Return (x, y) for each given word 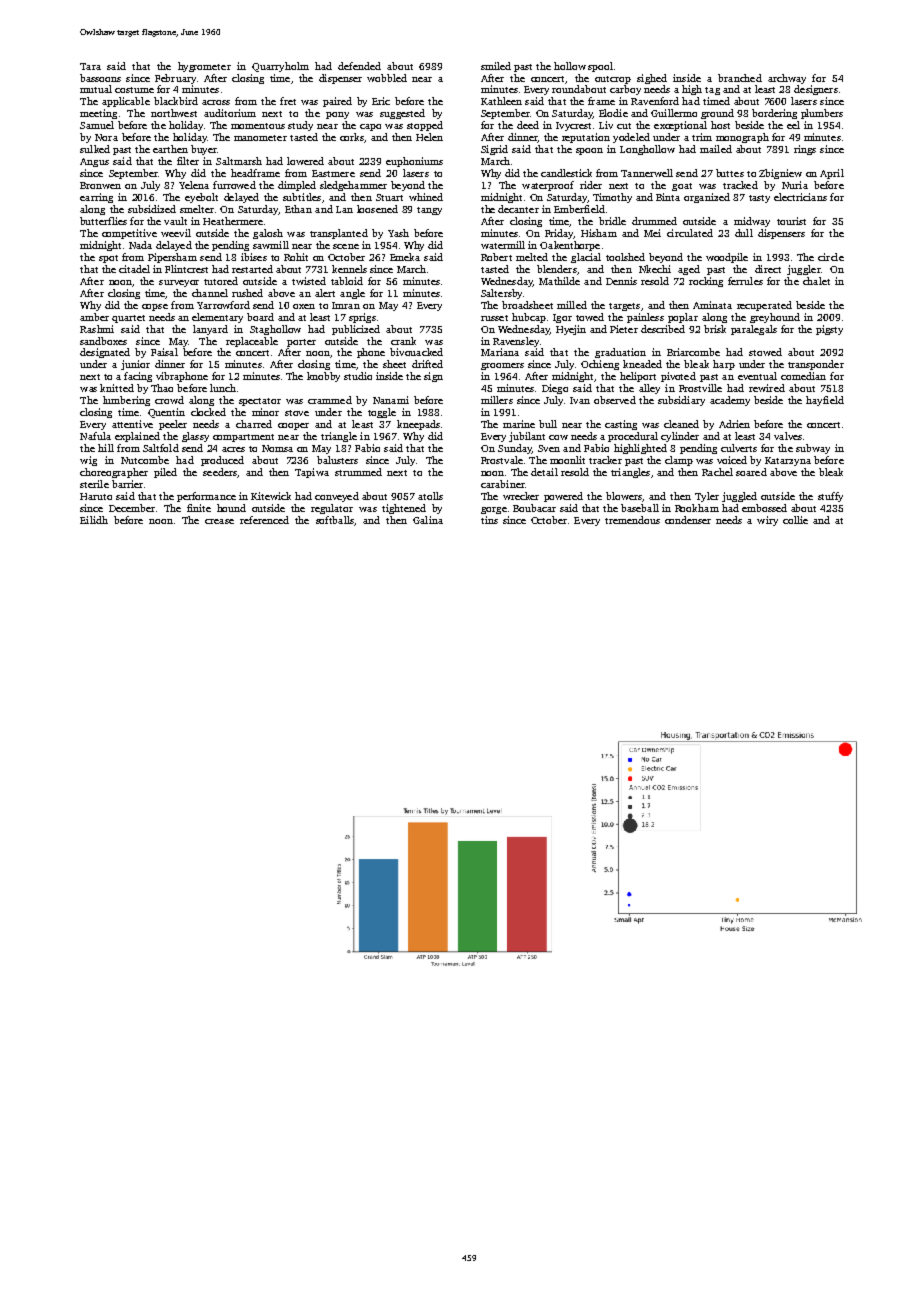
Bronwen (100, 185)
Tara (90, 66)
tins (489, 520)
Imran (346, 305)
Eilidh (94, 520)
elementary (217, 318)
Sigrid (494, 150)
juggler (804, 270)
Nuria (795, 185)
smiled (496, 66)
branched (740, 78)
